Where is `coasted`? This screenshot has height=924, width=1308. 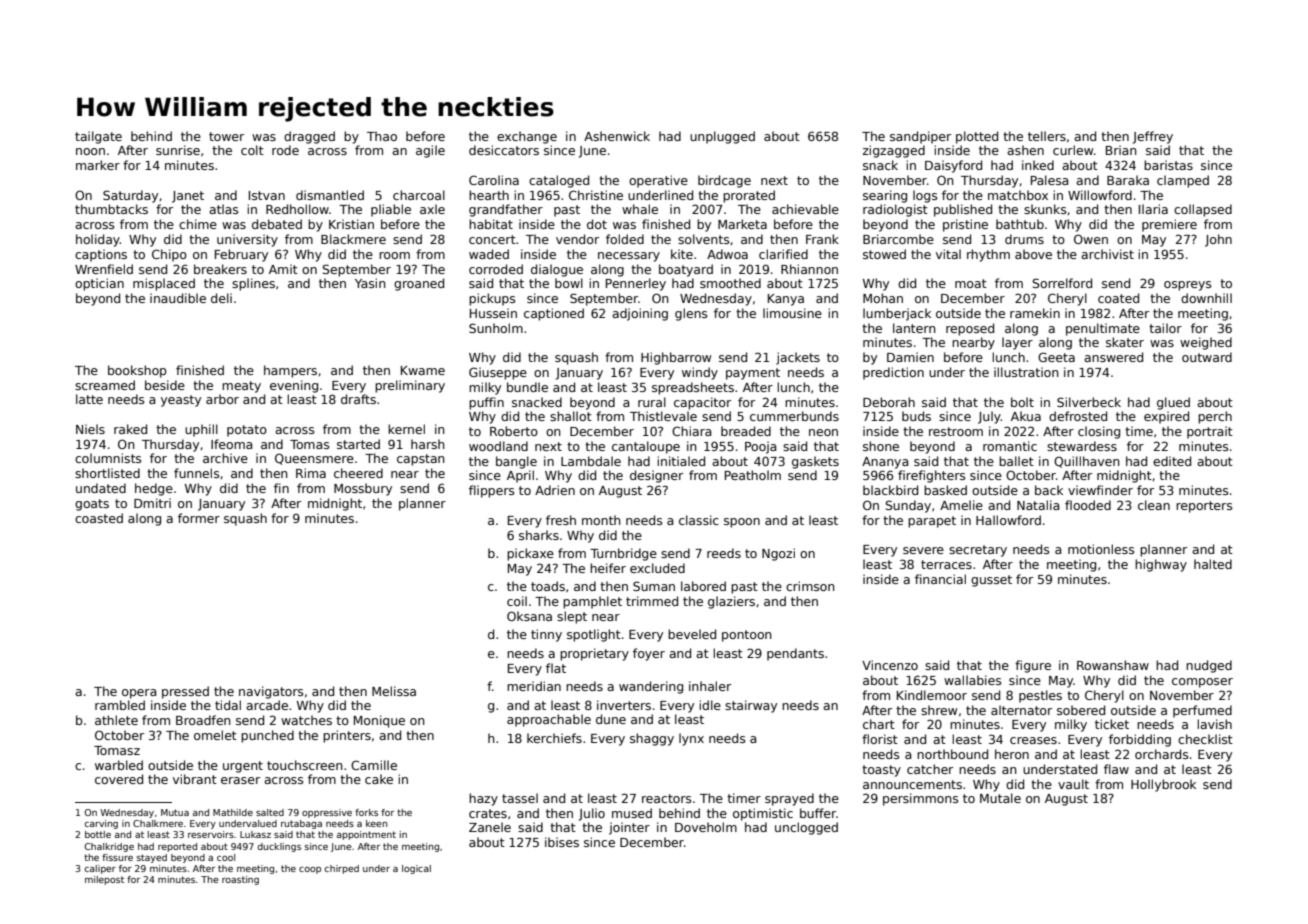 coasted is located at coordinates (99, 518).
